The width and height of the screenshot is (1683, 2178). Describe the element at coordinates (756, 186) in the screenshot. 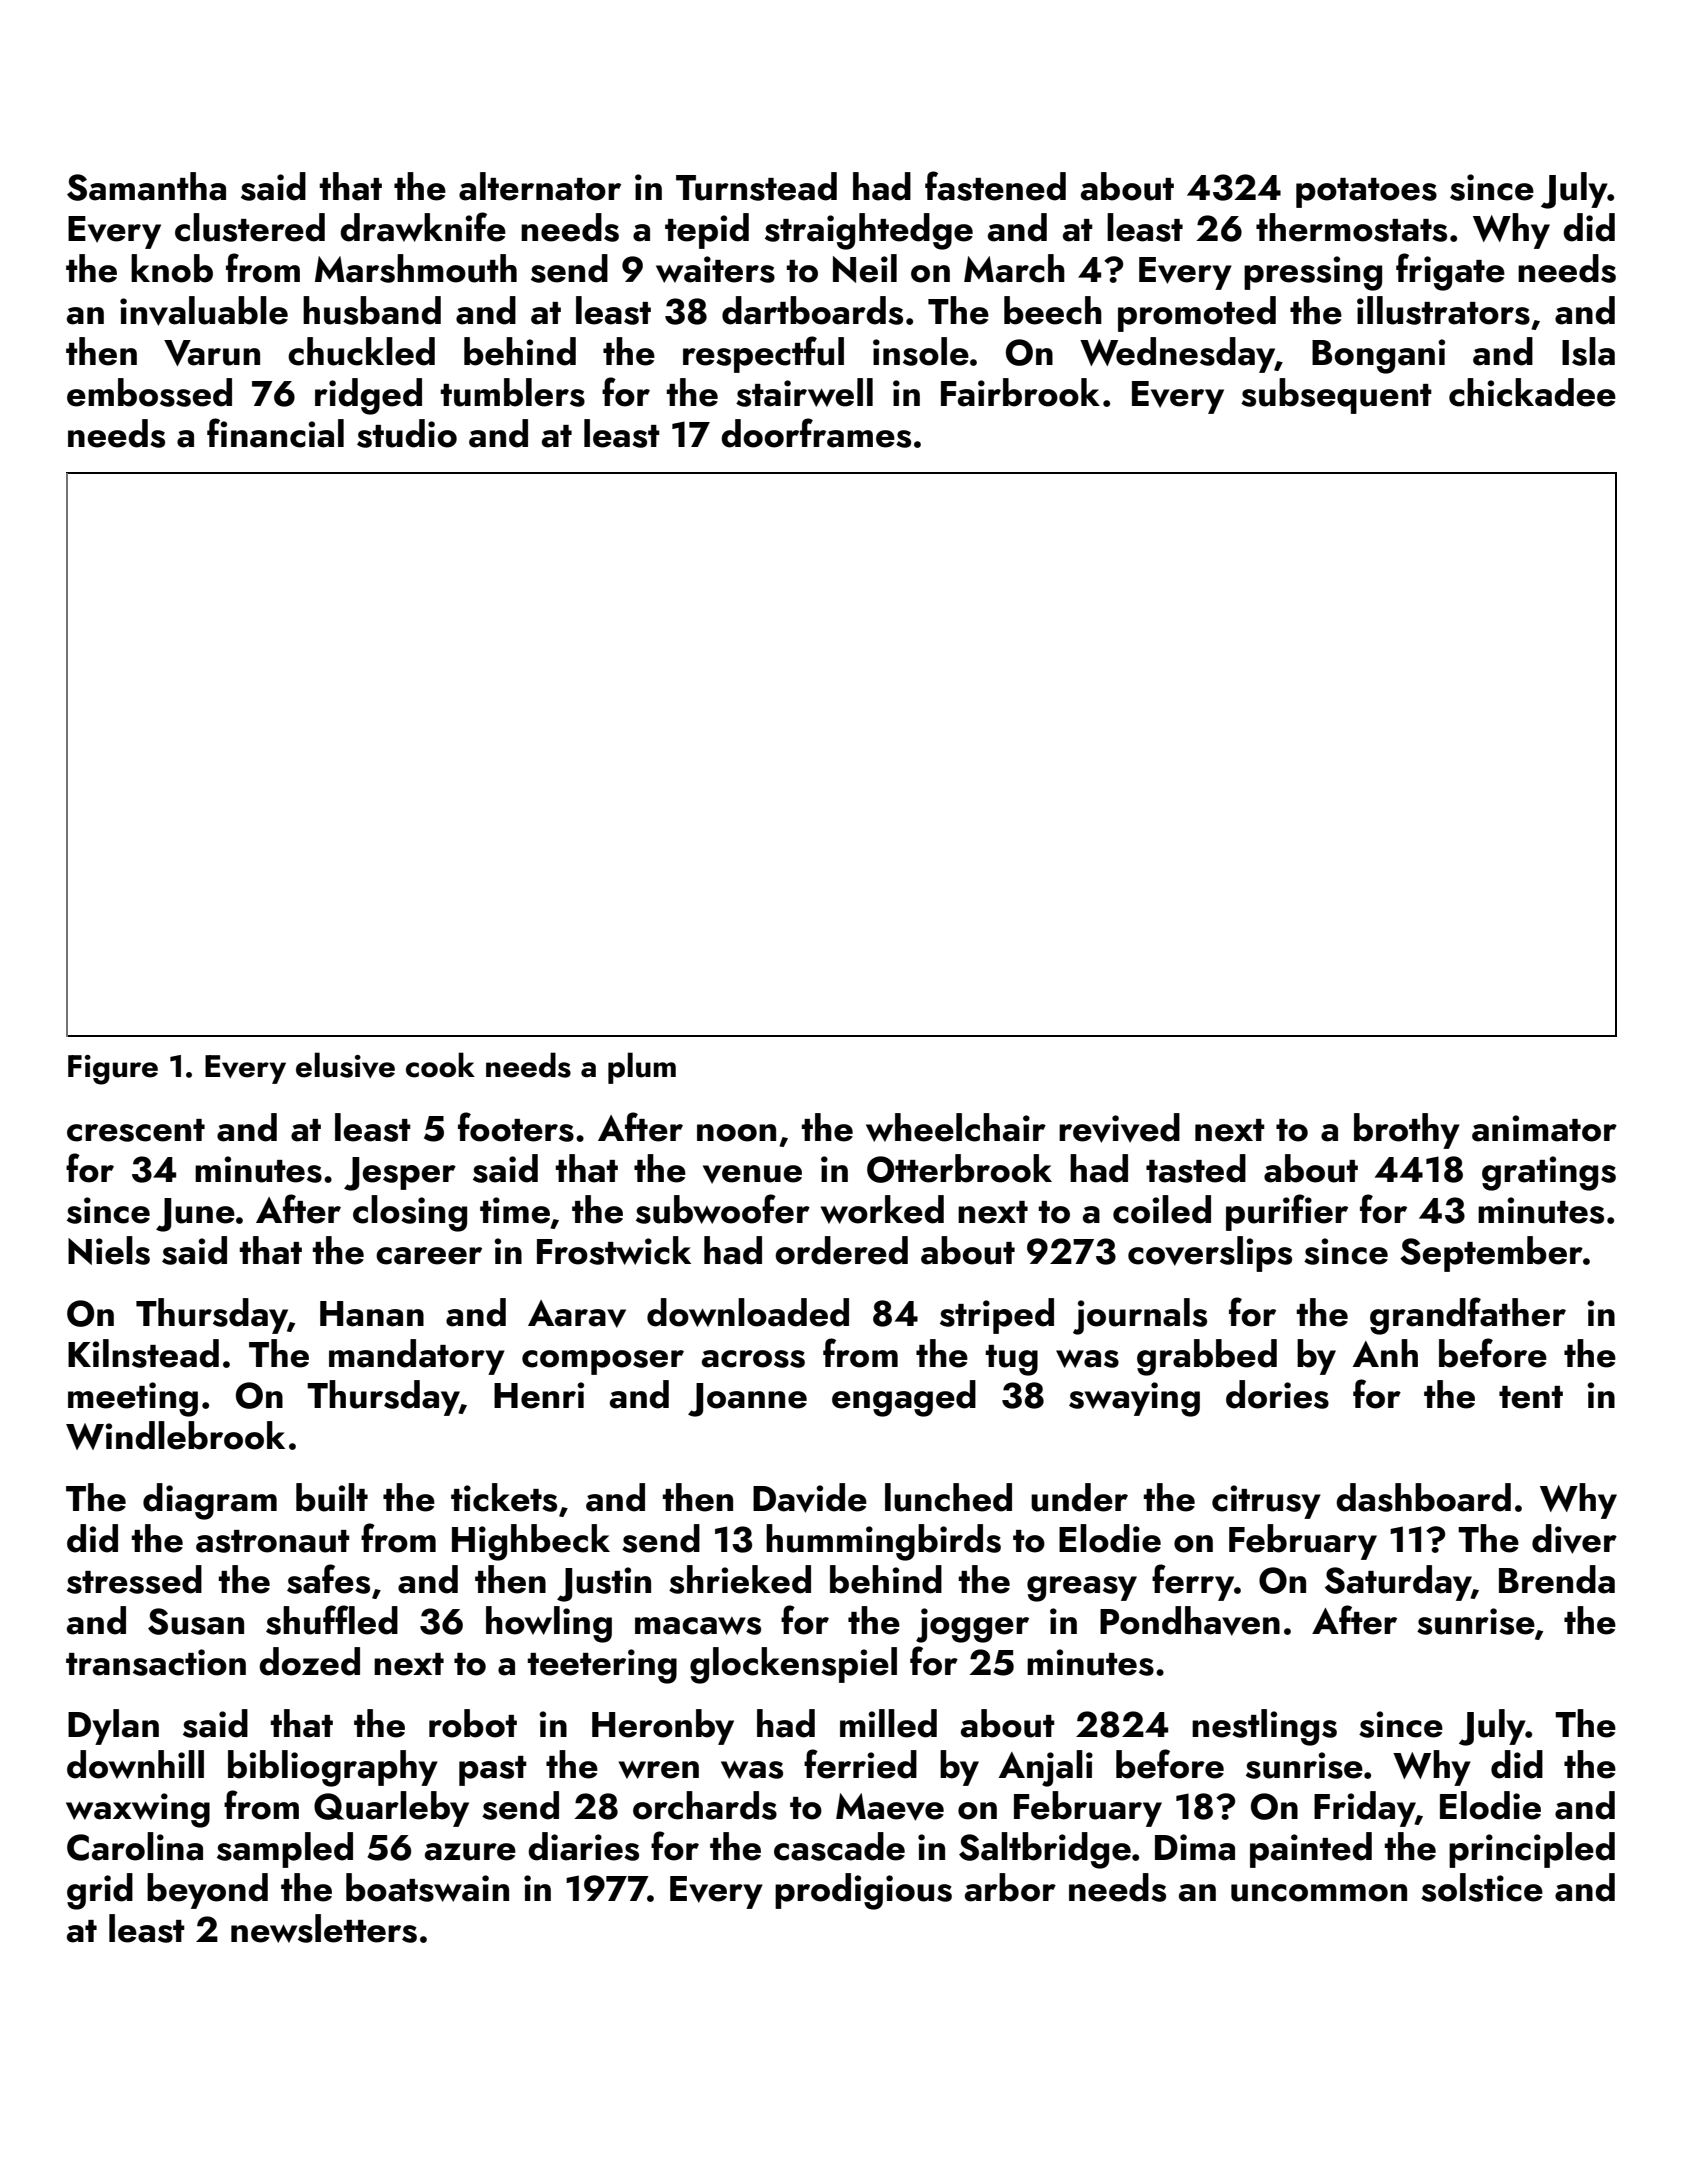

I see `Turnstead` at that location.
